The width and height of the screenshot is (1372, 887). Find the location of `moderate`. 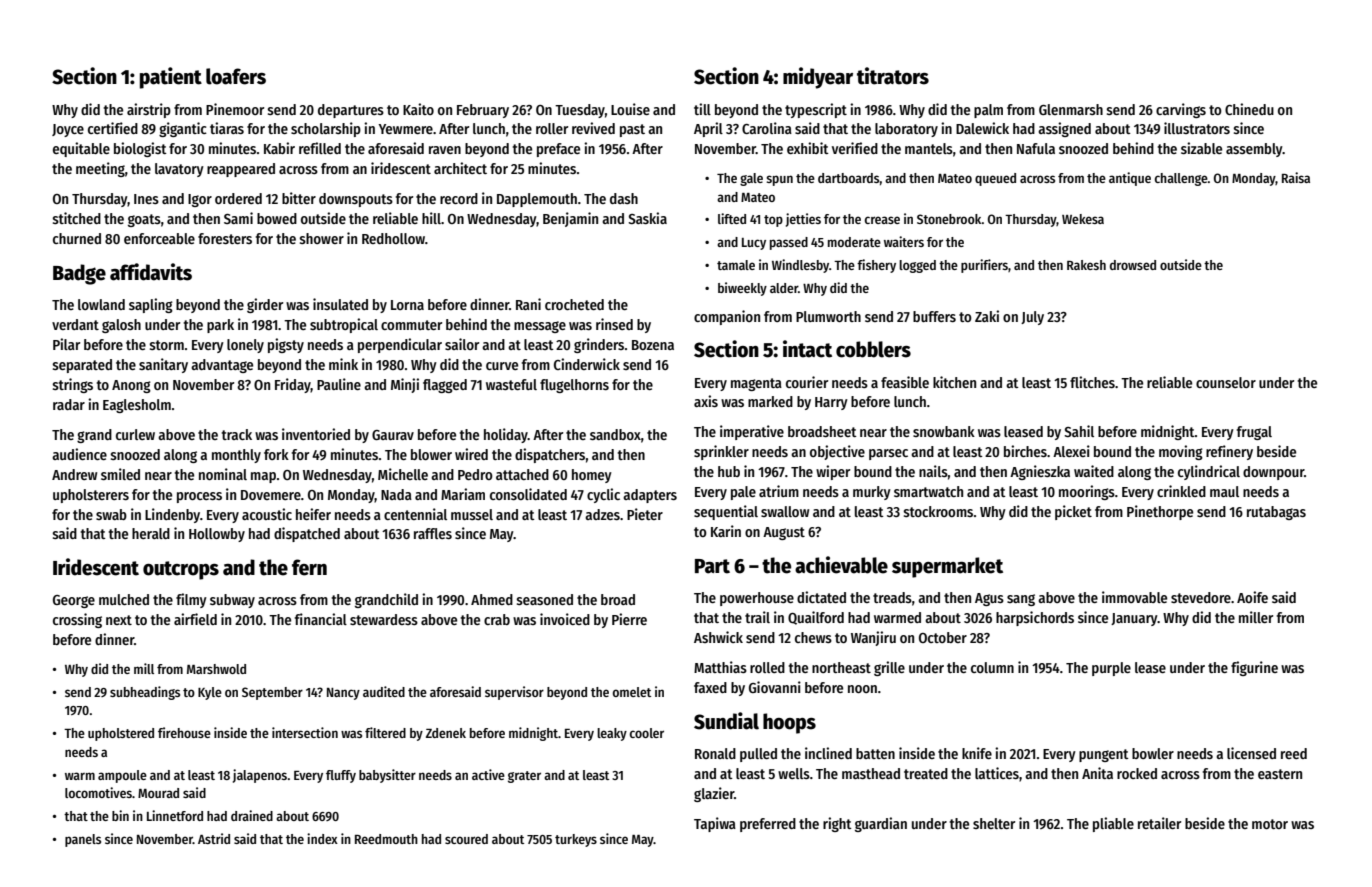

moderate is located at coordinates (854, 242).
